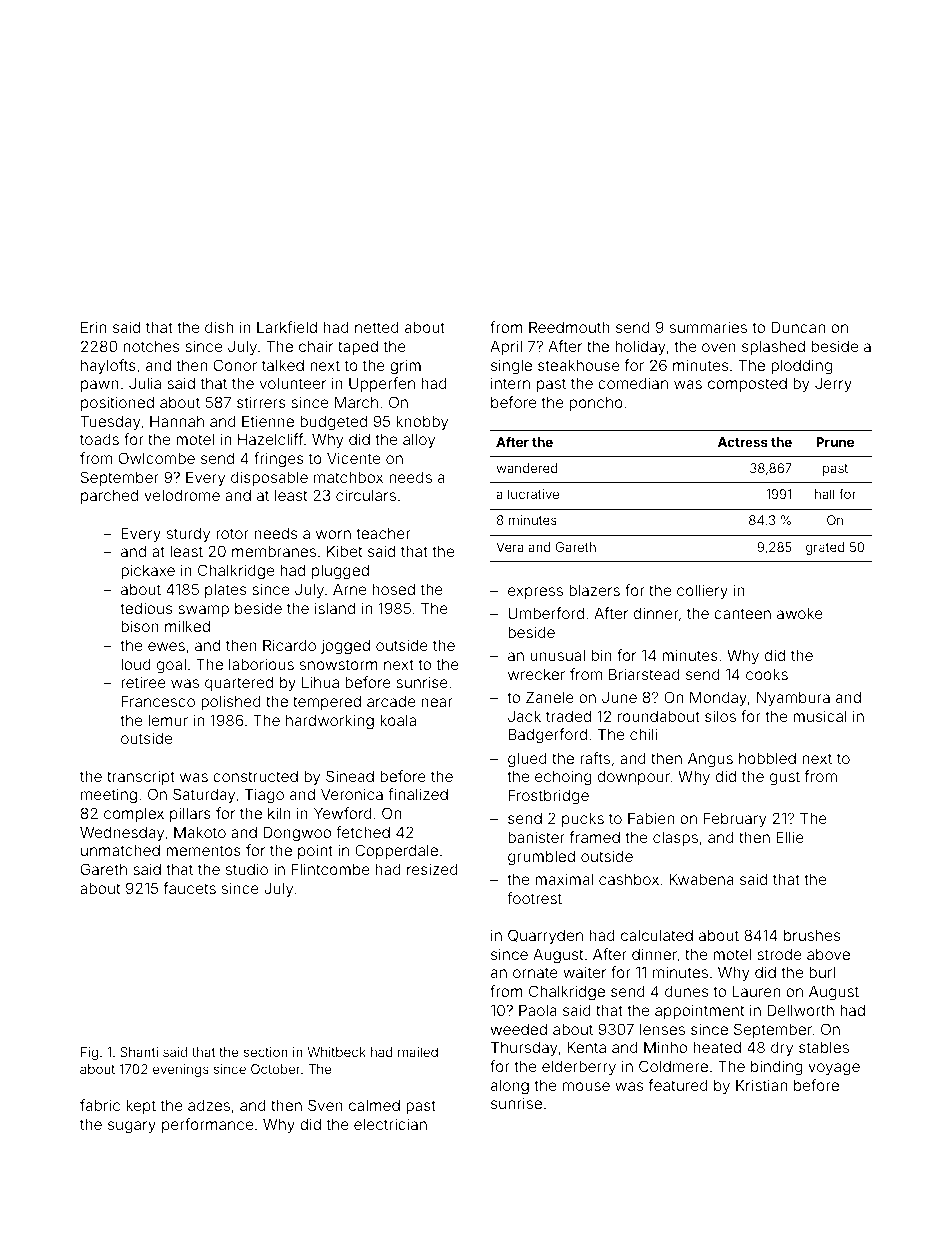  What do you see at coordinates (790, 837) in the document?
I see `Ellie` at bounding box center [790, 837].
